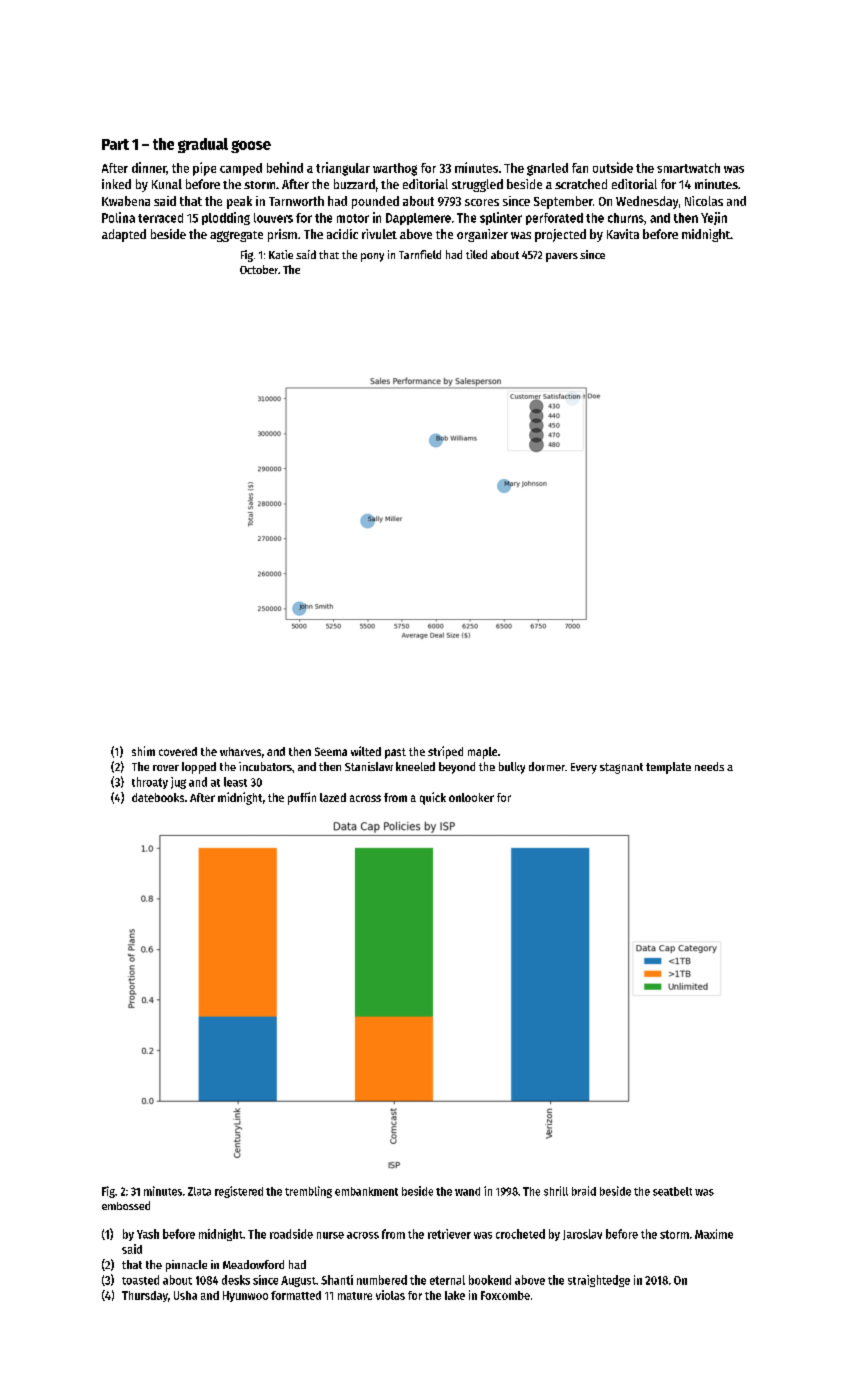 The width and height of the image is (849, 1400). Describe the element at coordinates (178, 751) in the image. I see `covered` at that location.
